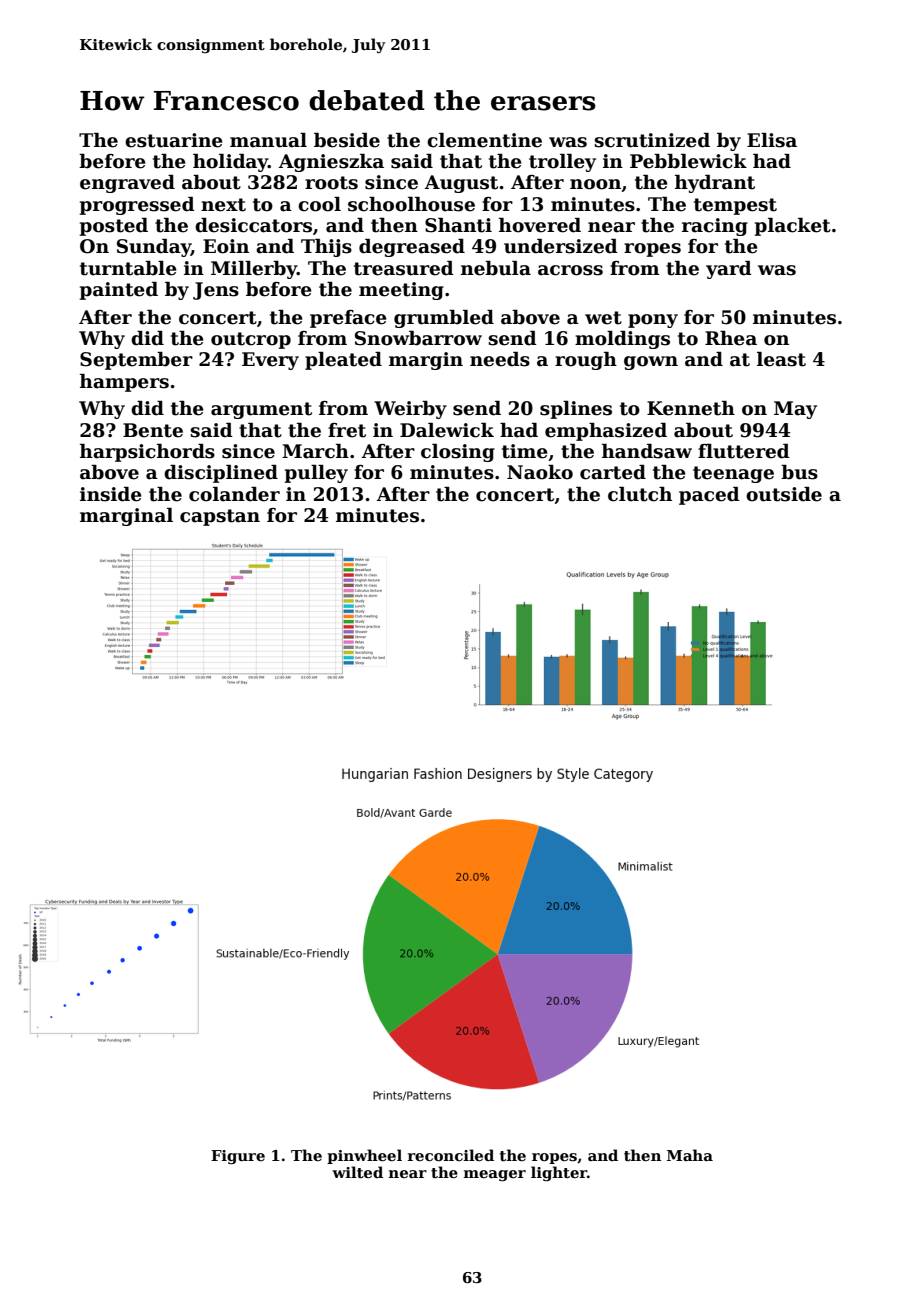  Describe the element at coordinates (364, 1156) in the screenshot. I see `pinwheel` at that location.
